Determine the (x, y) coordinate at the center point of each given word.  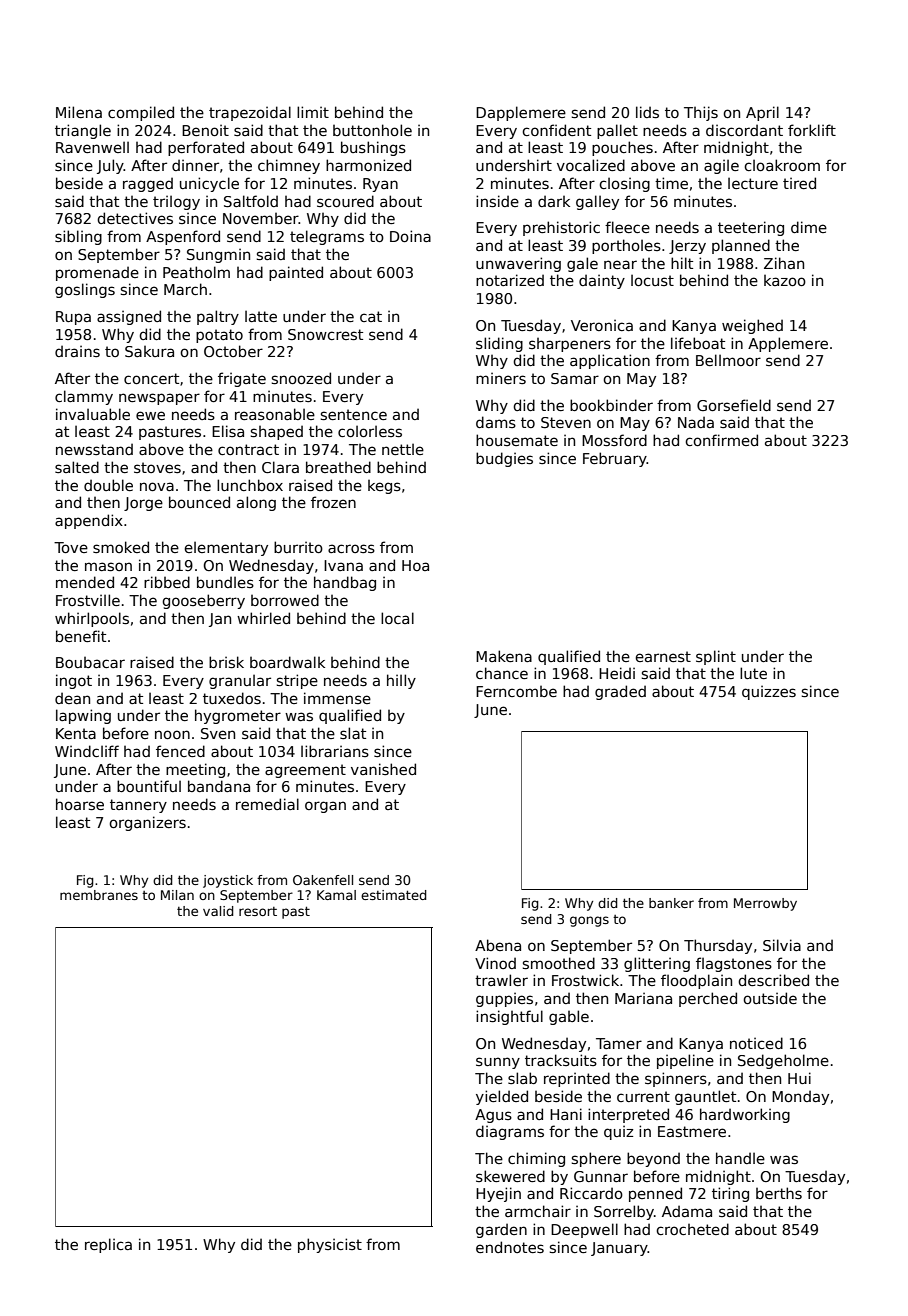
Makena (504, 656)
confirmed (721, 440)
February (615, 459)
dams (496, 422)
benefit (81, 636)
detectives (135, 218)
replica (108, 1245)
